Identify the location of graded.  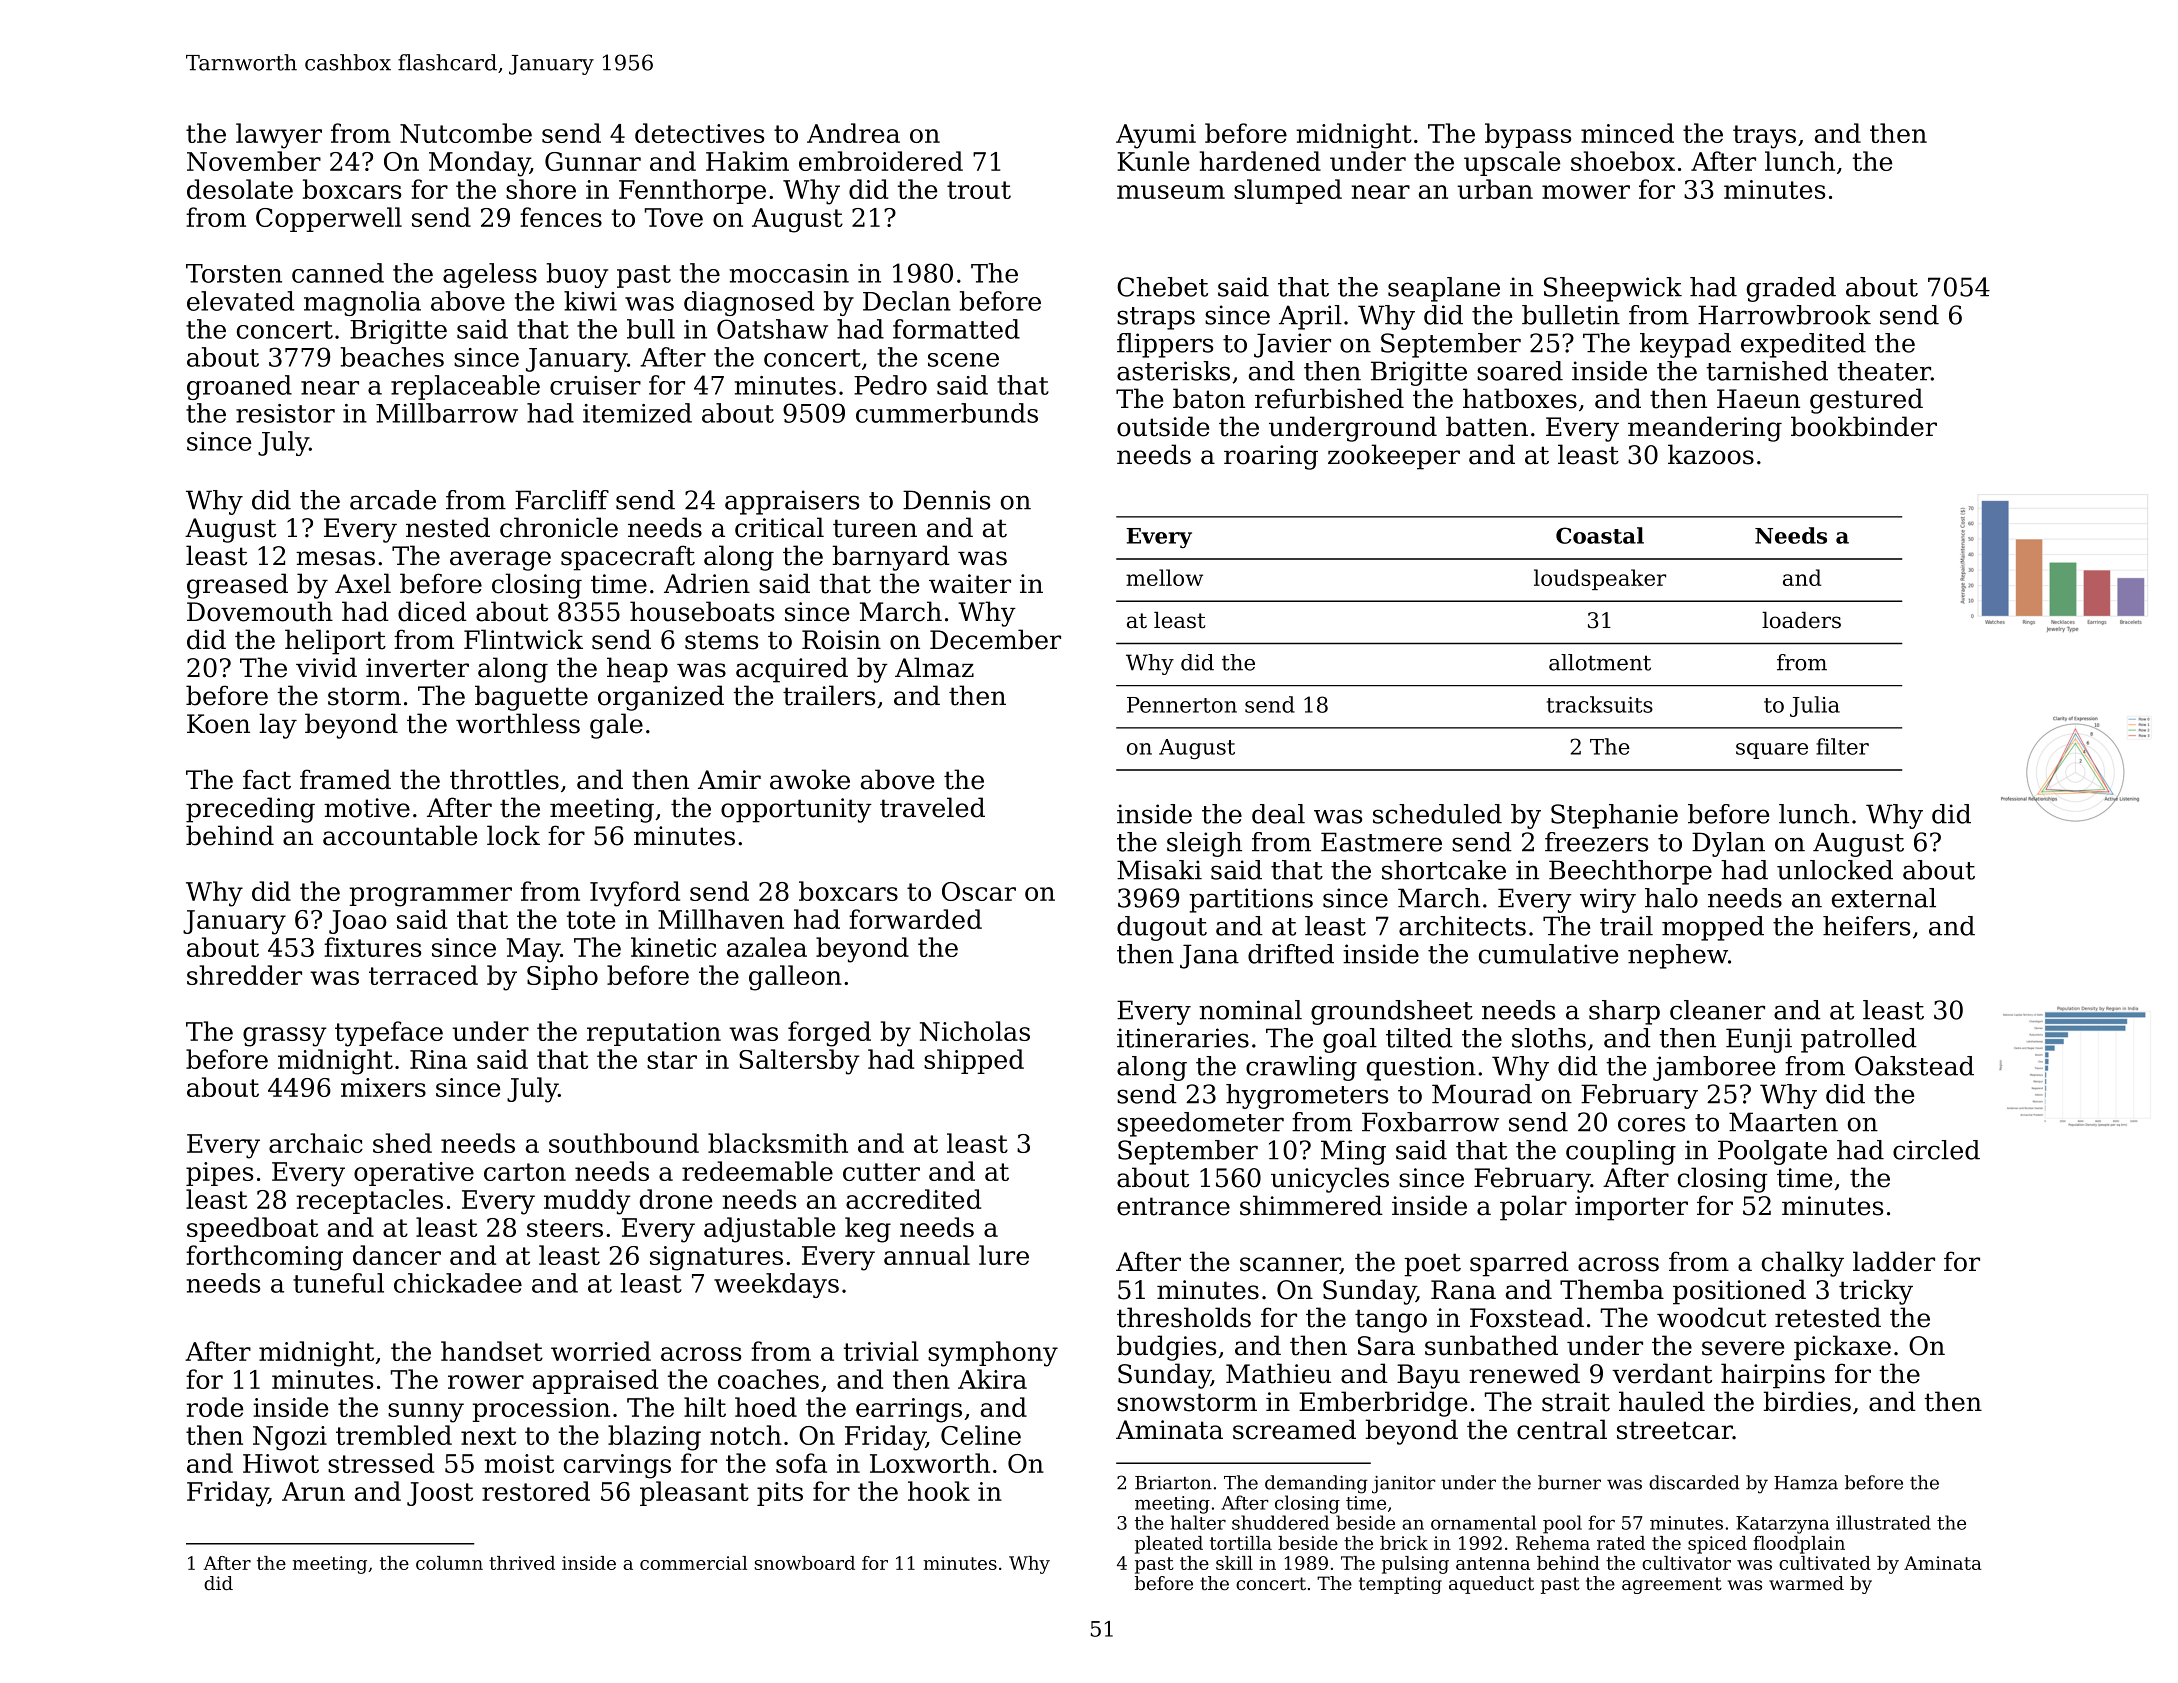
(1791, 289).
